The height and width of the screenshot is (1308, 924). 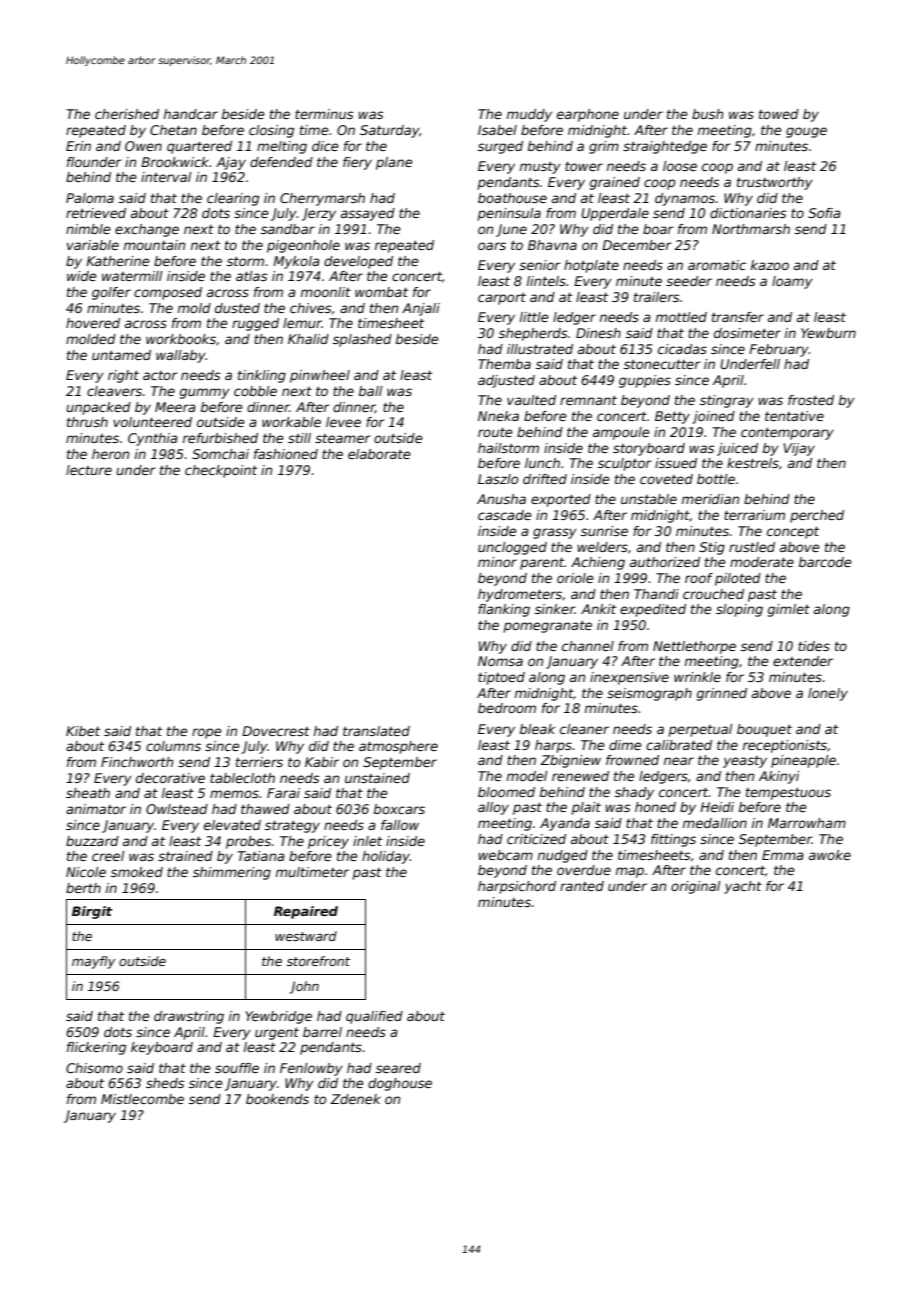 What do you see at coordinates (343, 422) in the screenshot?
I see `levee` at bounding box center [343, 422].
